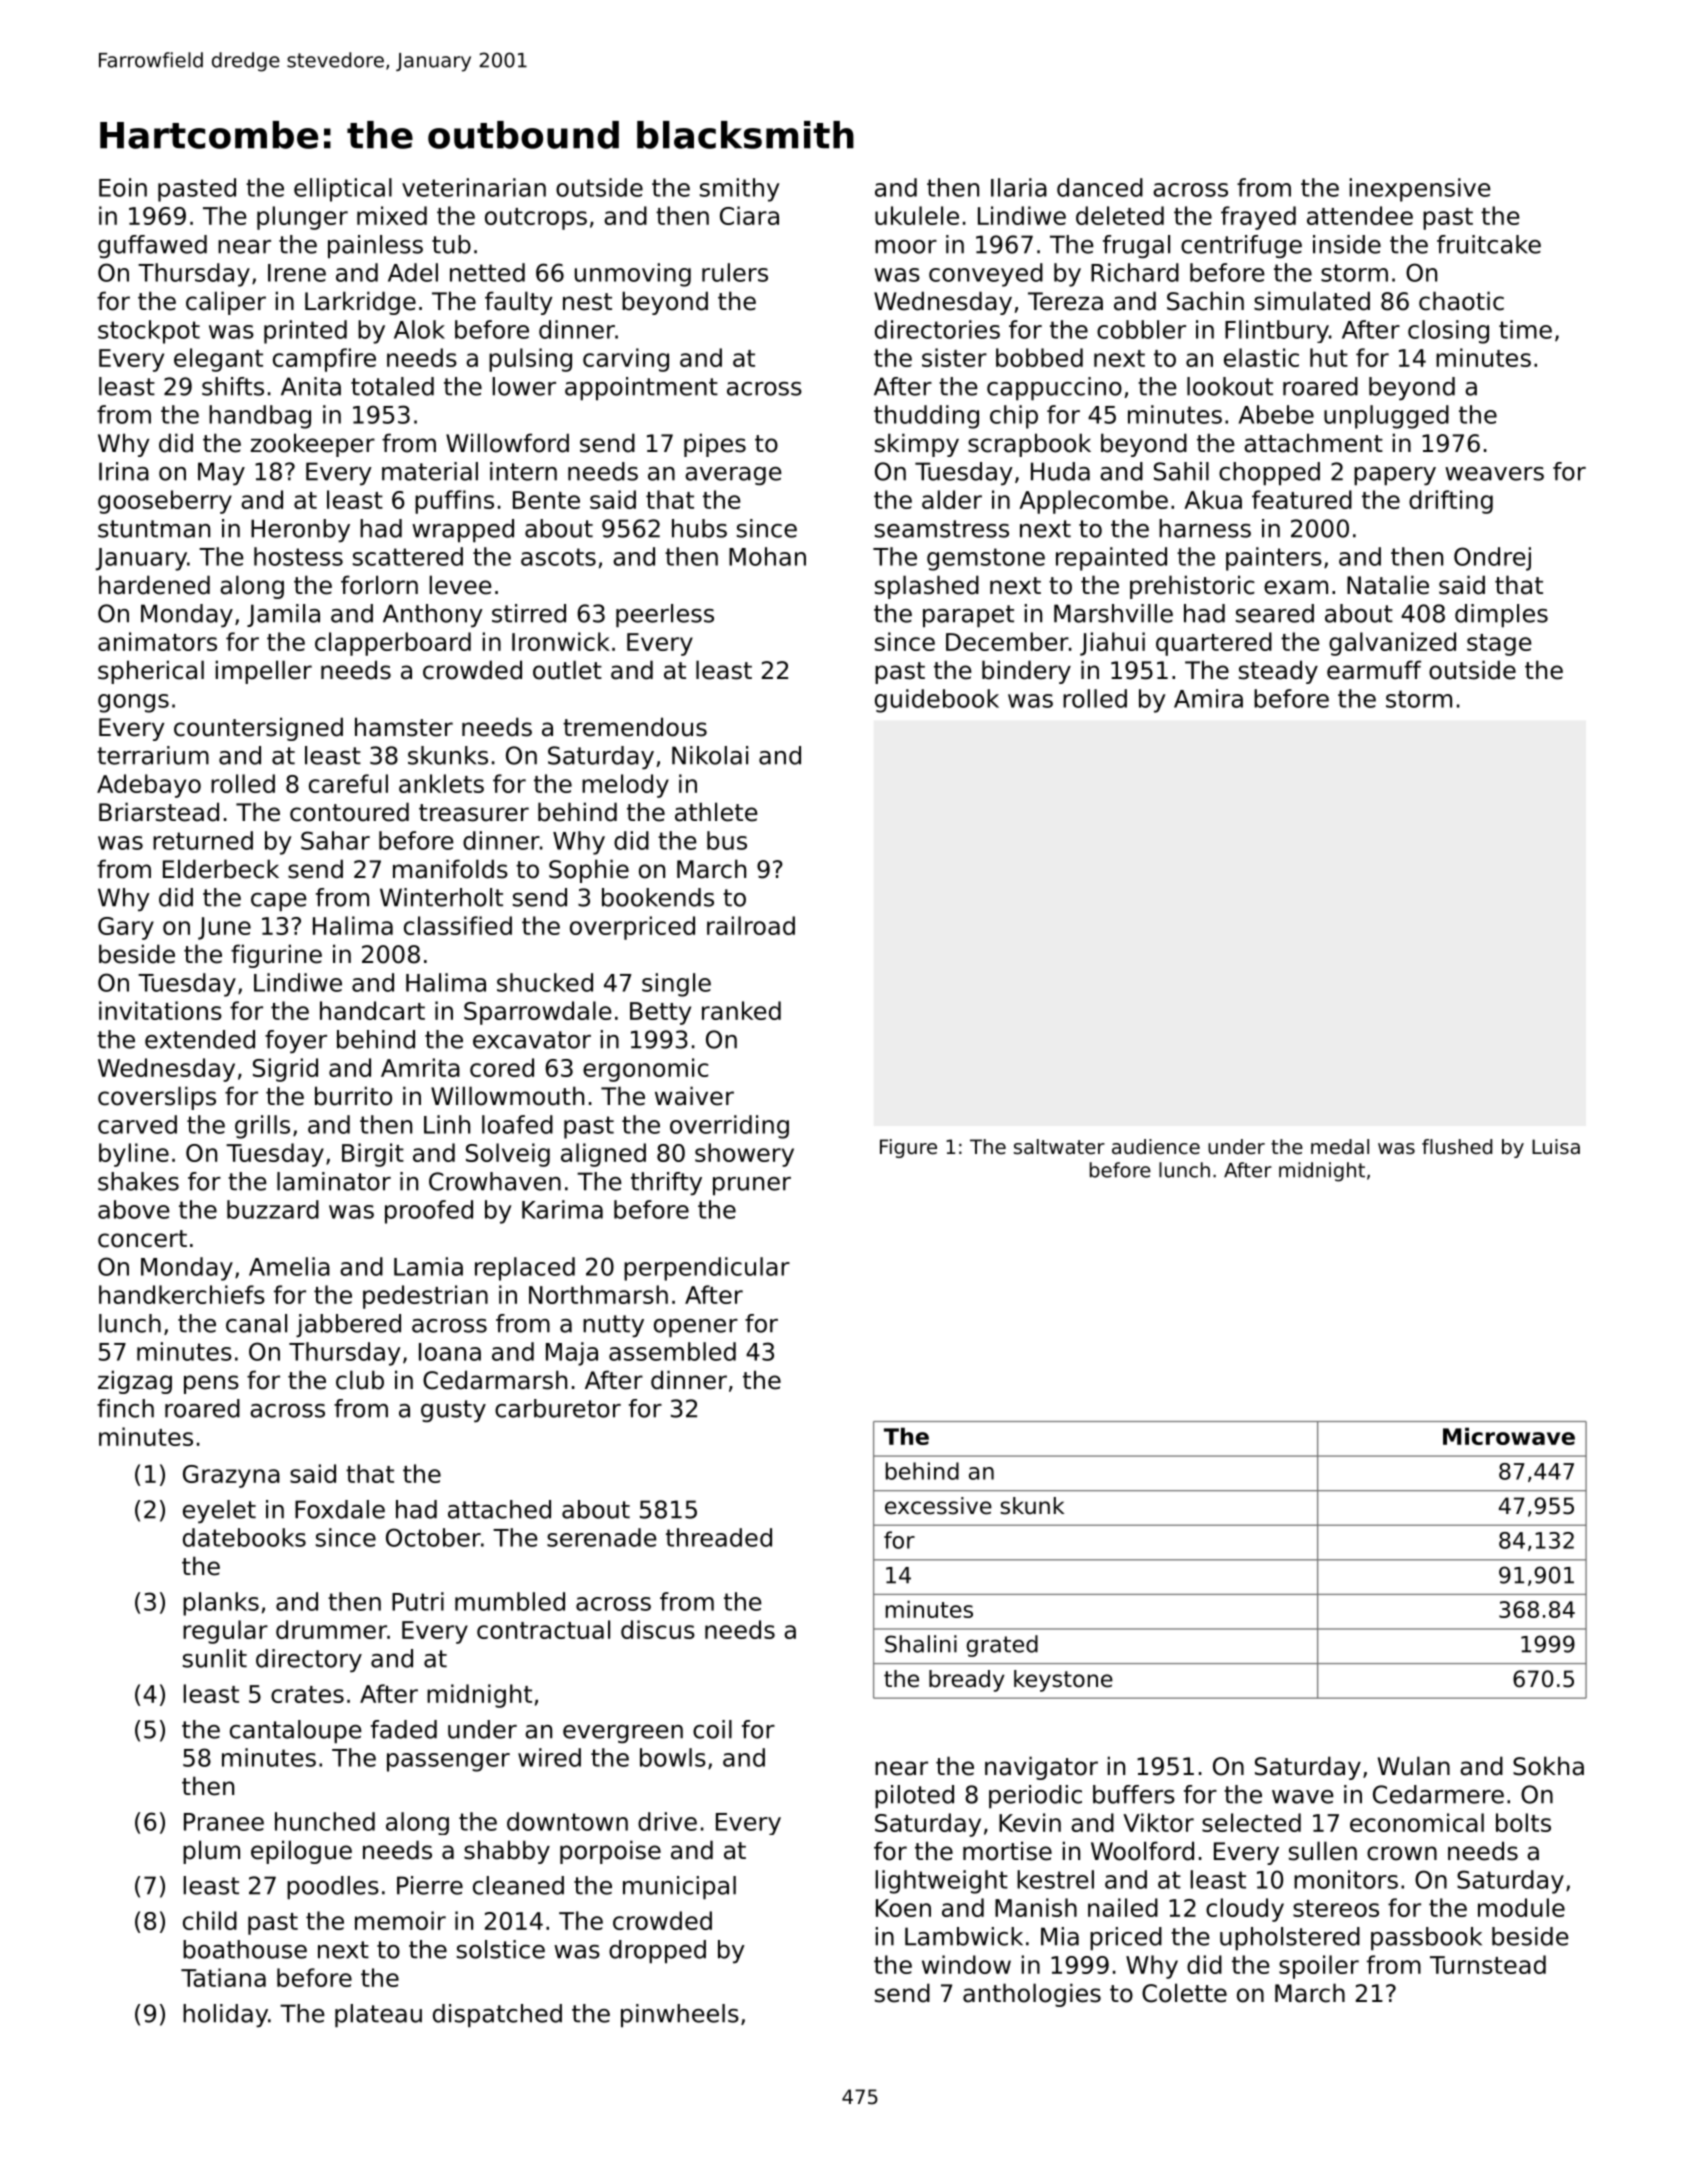 Image resolution: width=1683 pixels, height=2178 pixels. I want to click on Eoin, so click(123, 187).
